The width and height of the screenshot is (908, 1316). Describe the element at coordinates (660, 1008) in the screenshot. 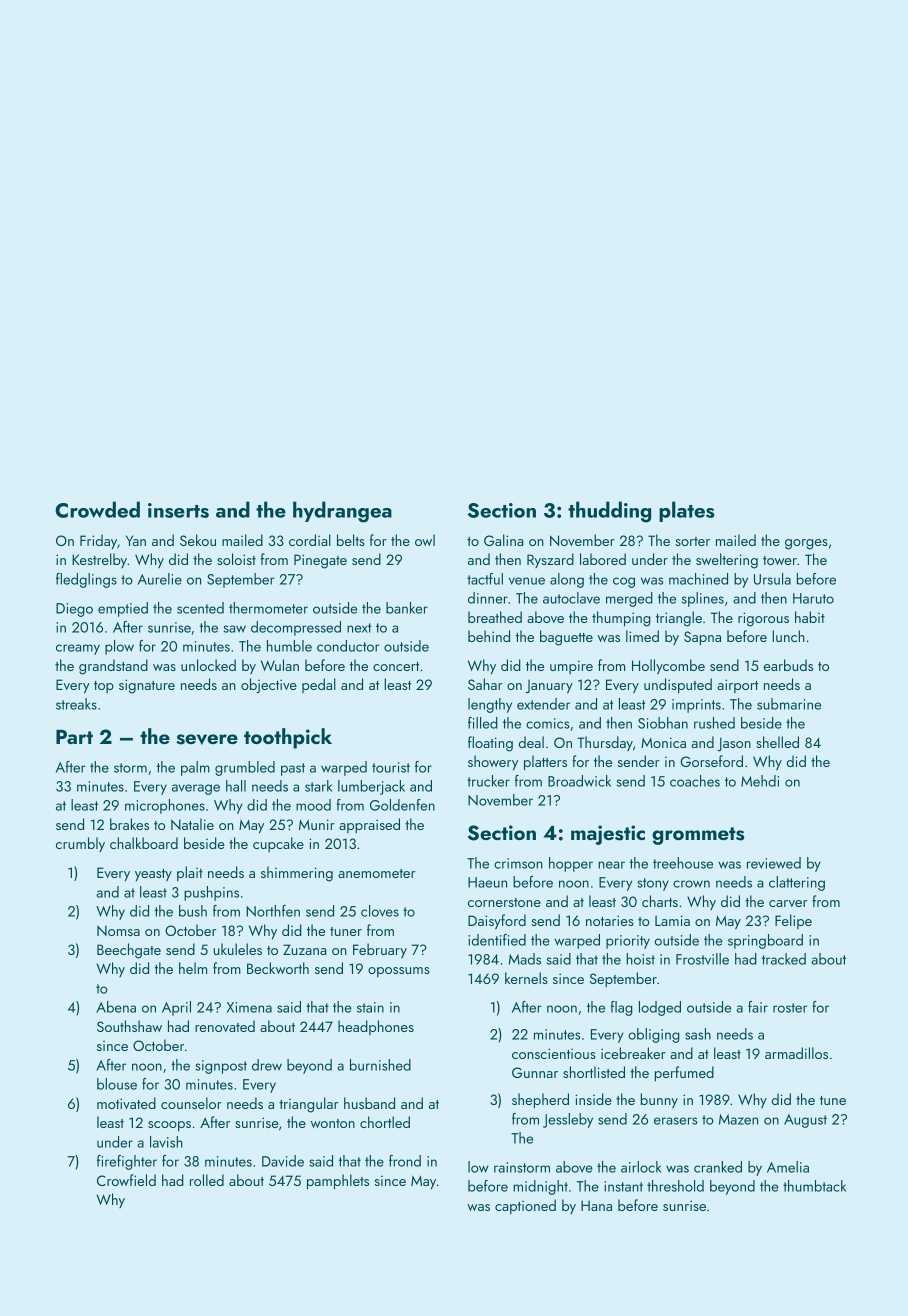

I see `lodged` at that location.
